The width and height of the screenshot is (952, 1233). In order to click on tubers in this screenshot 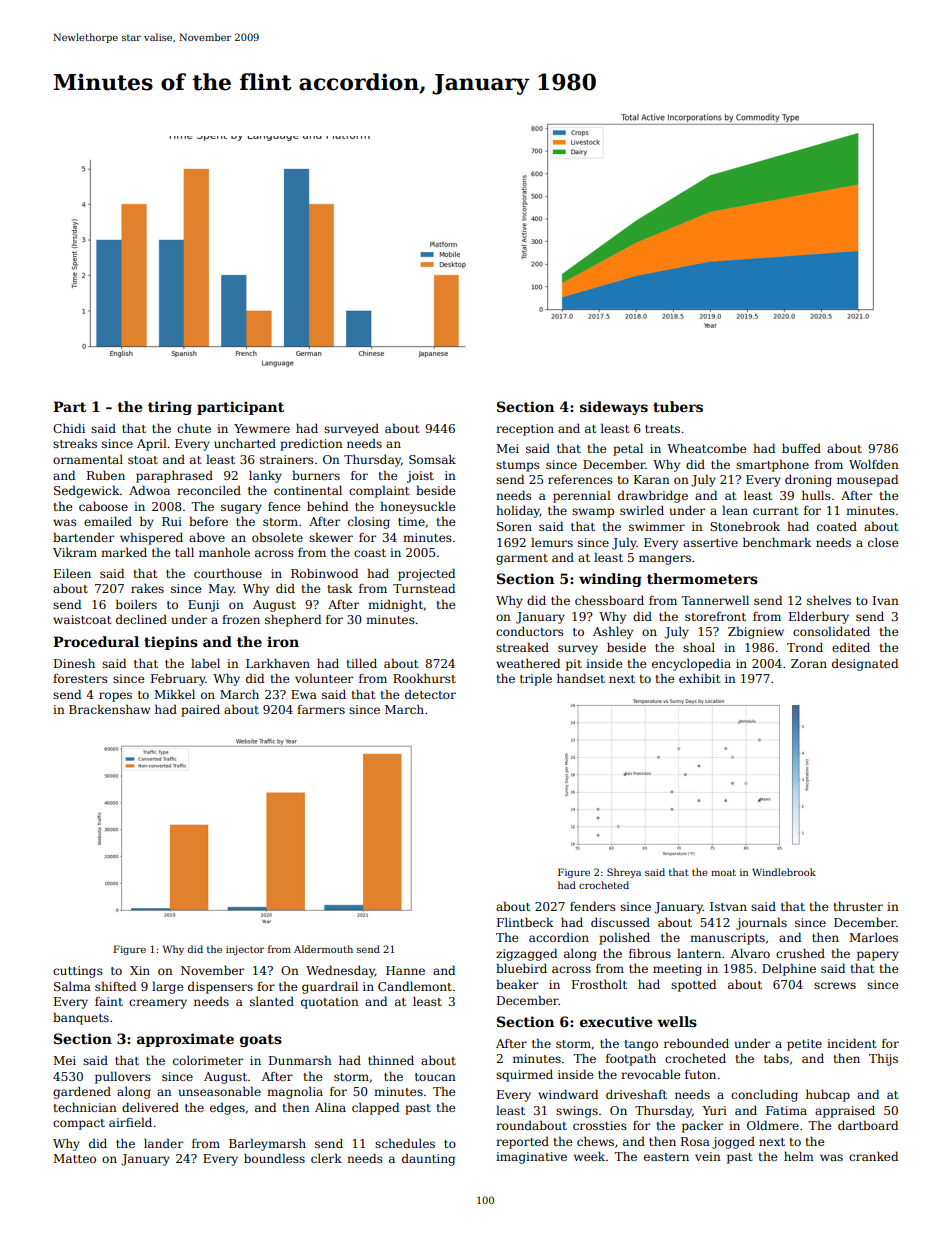, I will do `click(678, 406)`.
